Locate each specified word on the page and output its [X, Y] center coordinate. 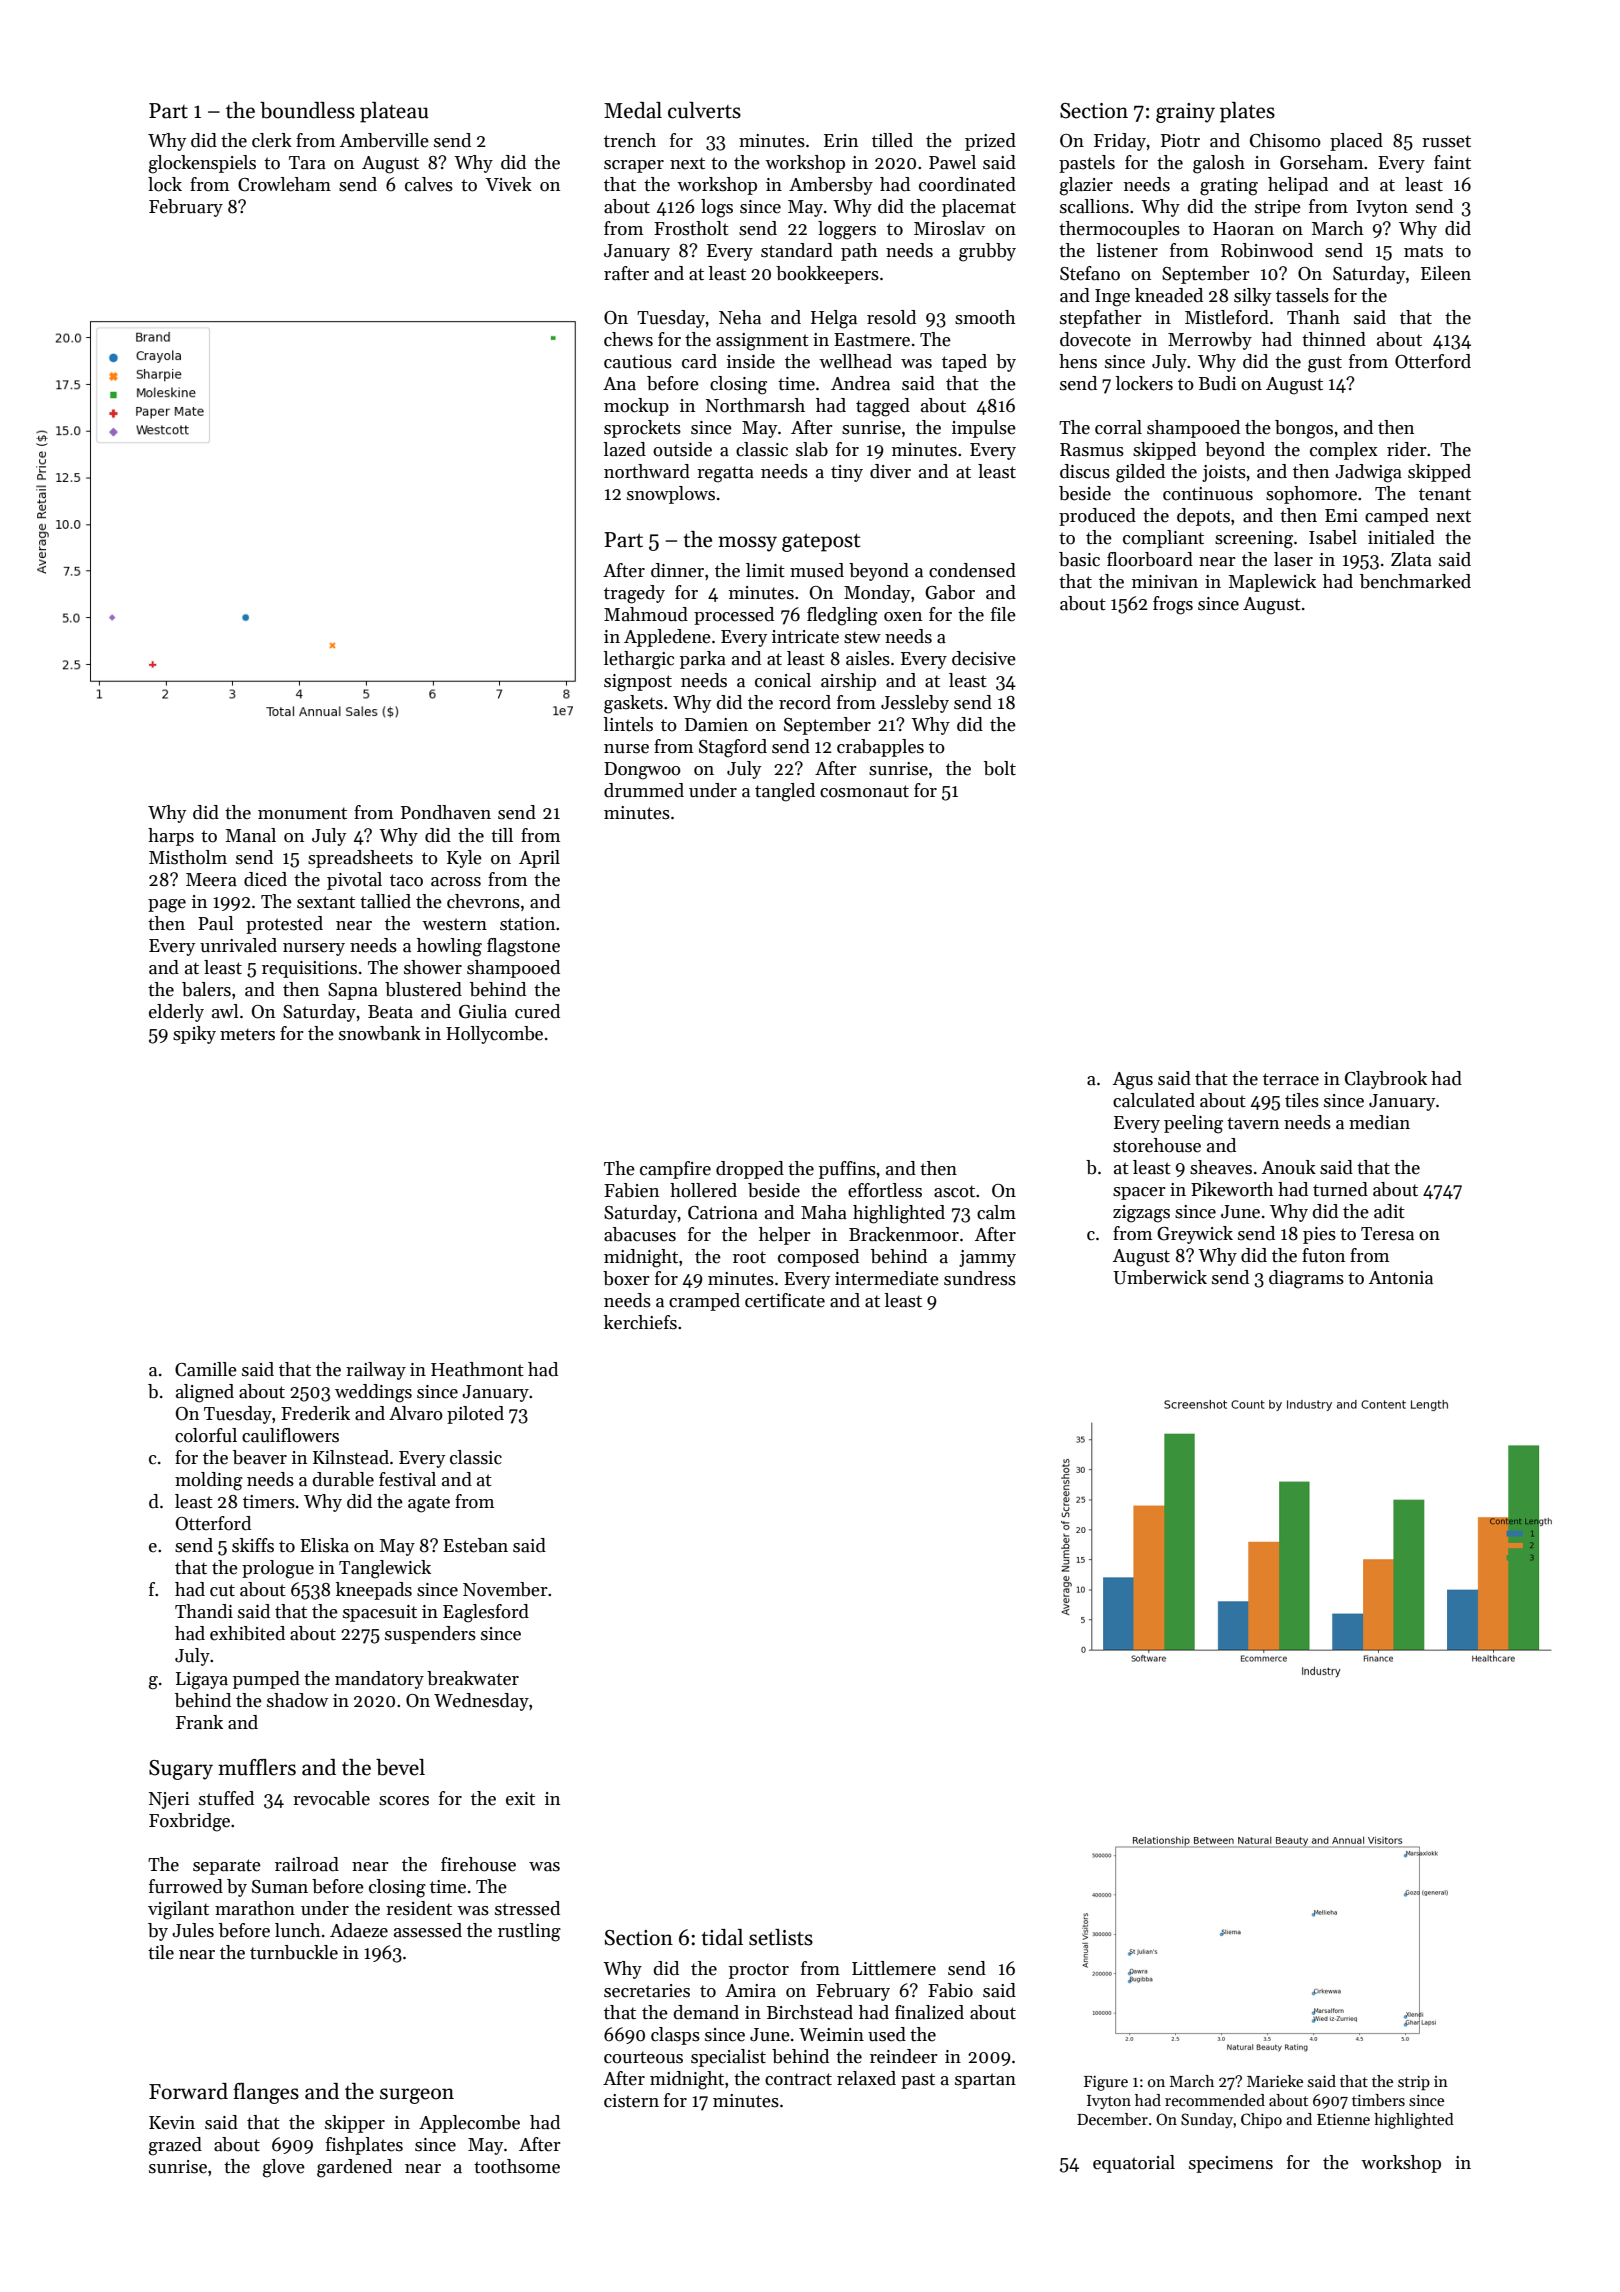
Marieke [1275, 2081]
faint [1452, 162]
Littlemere [894, 1968]
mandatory [379, 1680]
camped [1397, 517]
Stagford [733, 748]
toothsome [517, 2166]
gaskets [633, 704]
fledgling [842, 616]
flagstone [523, 947]
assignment [762, 342]
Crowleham [284, 184]
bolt [1000, 768]
